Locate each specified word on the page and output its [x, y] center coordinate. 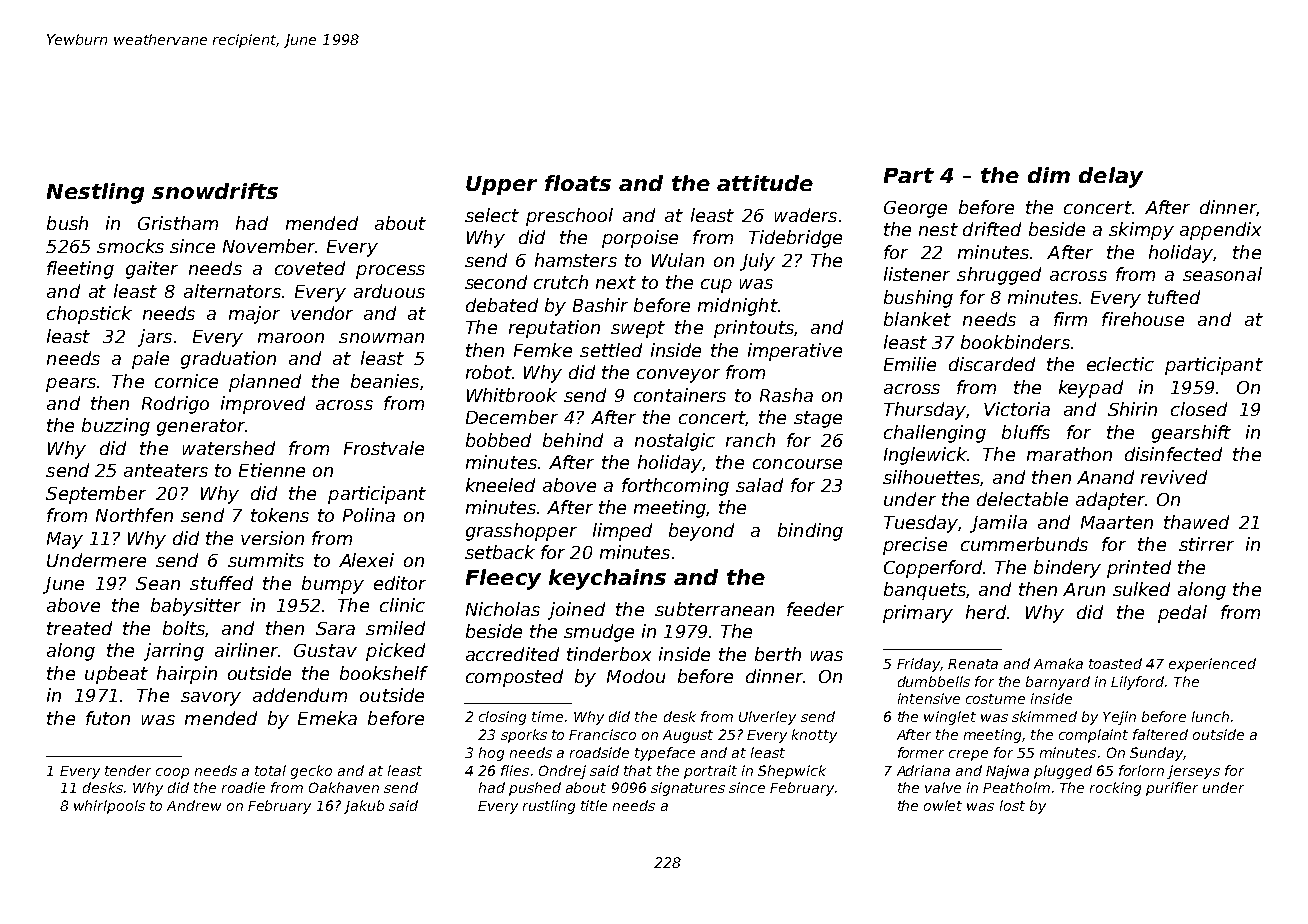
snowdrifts [215, 191]
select [492, 215]
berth [778, 654]
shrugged [999, 276]
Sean [158, 583]
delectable [1022, 499]
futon [108, 718]
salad [759, 485]
